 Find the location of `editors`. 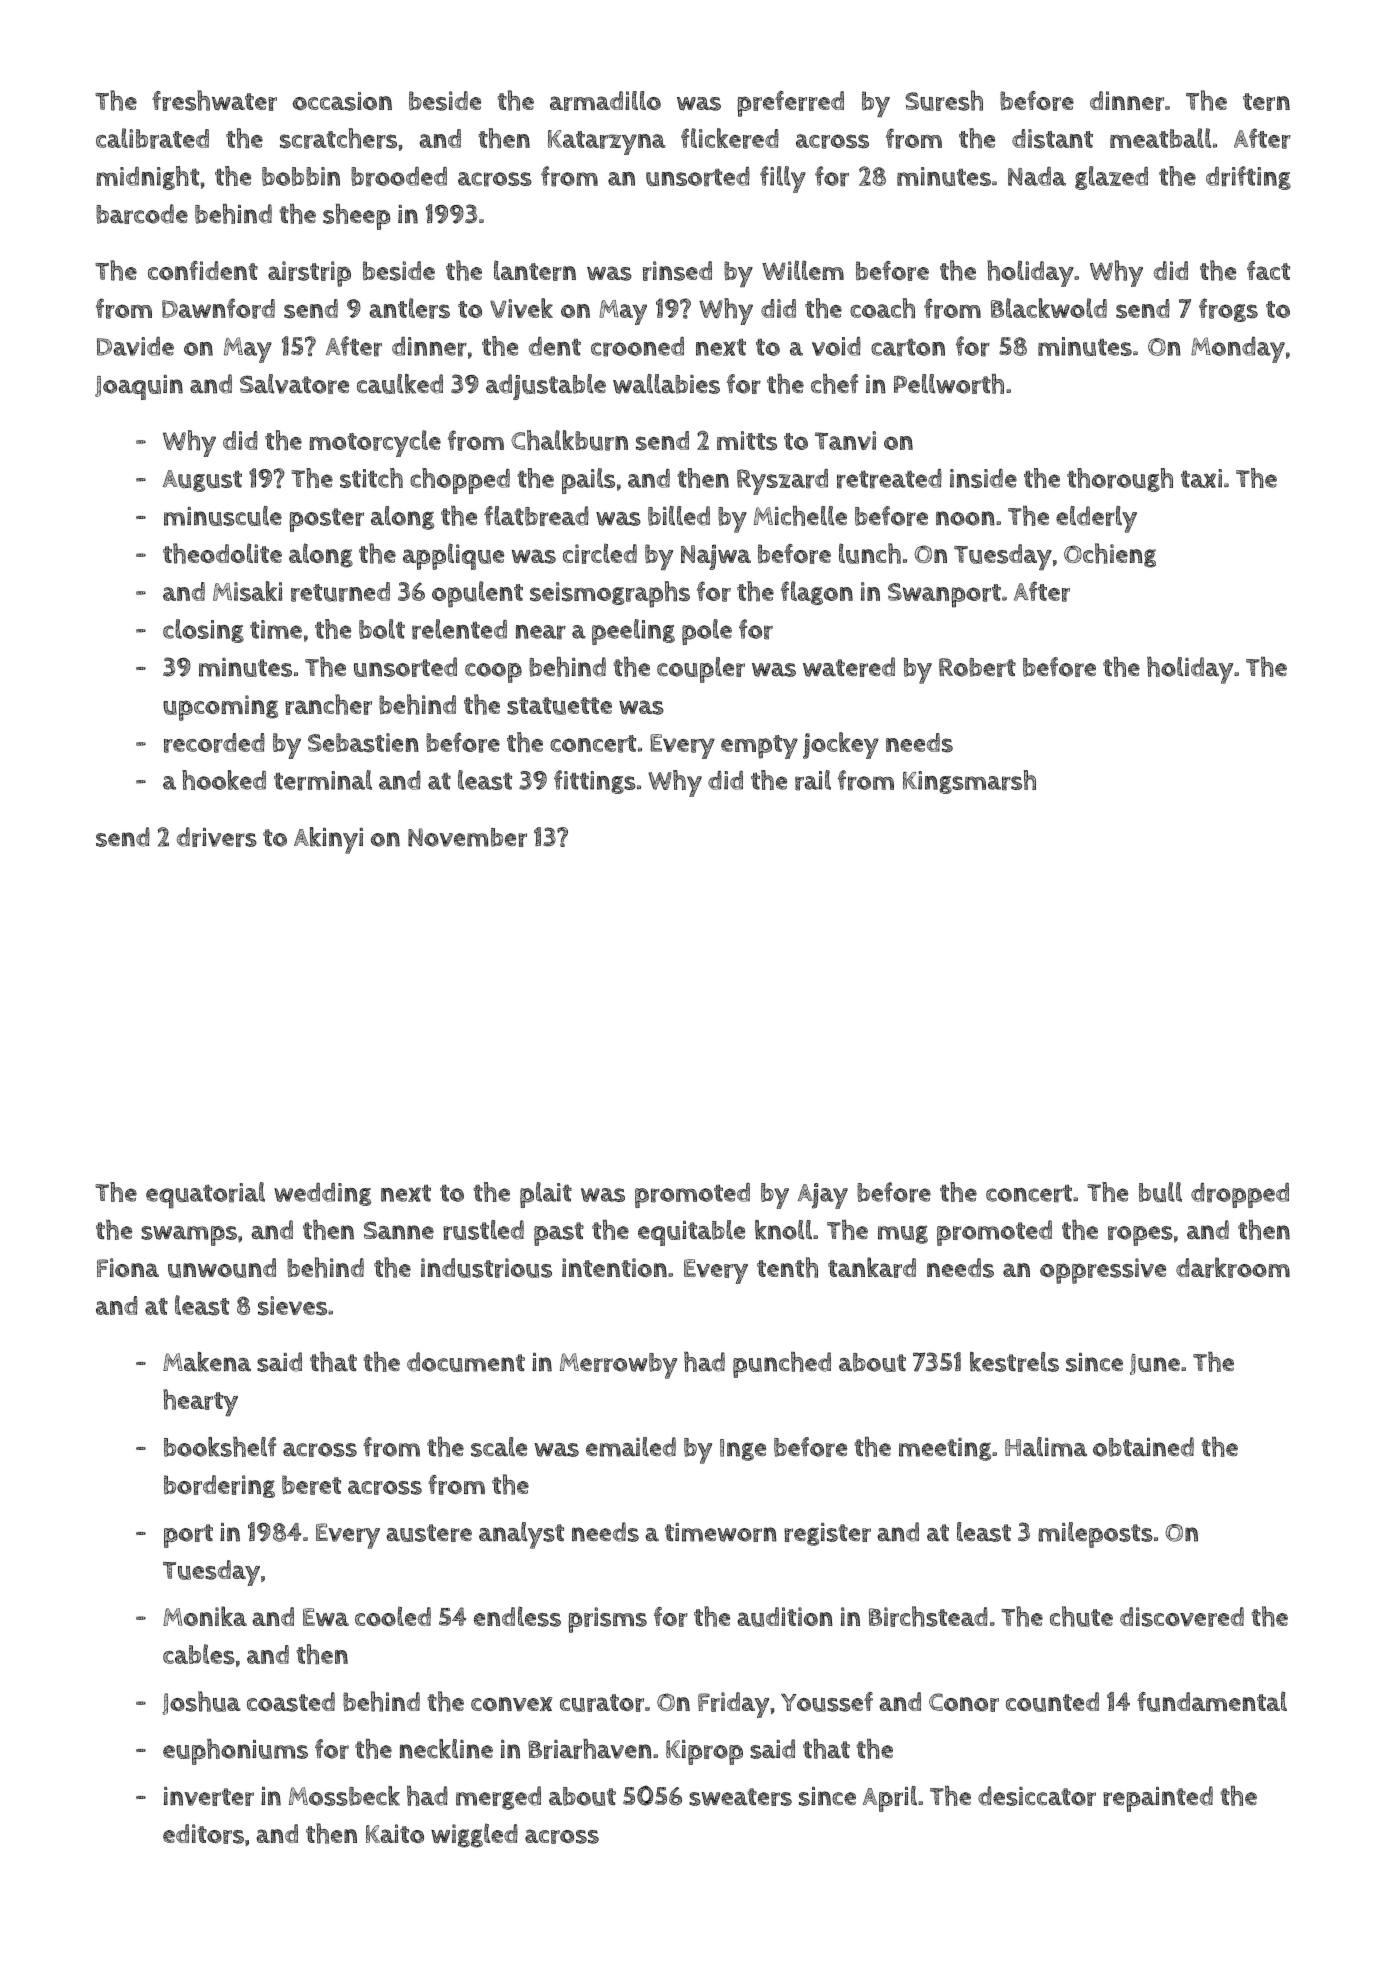

editors is located at coordinates (203, 1834).
